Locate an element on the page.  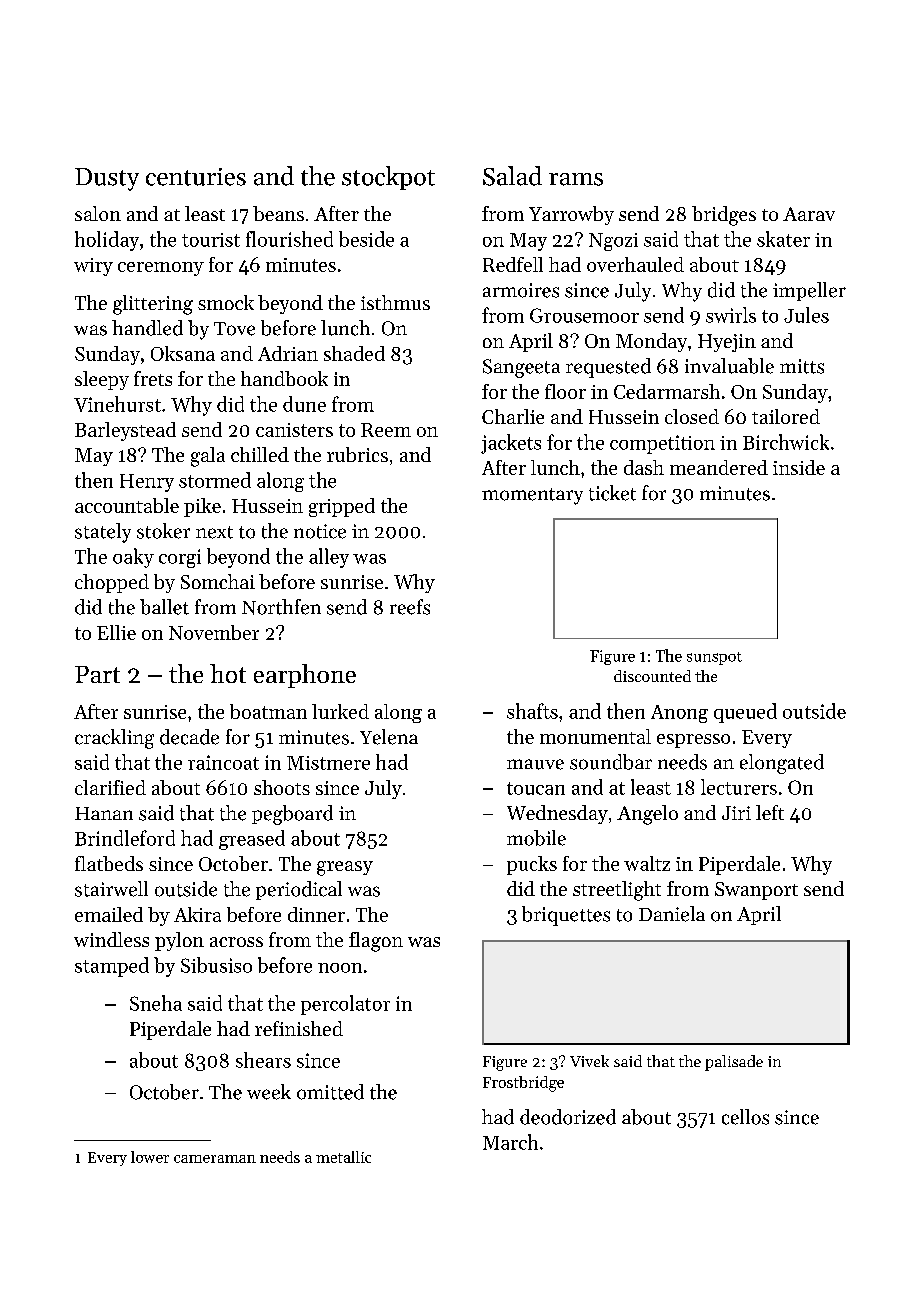
across is located at coordinates (236, 942).
